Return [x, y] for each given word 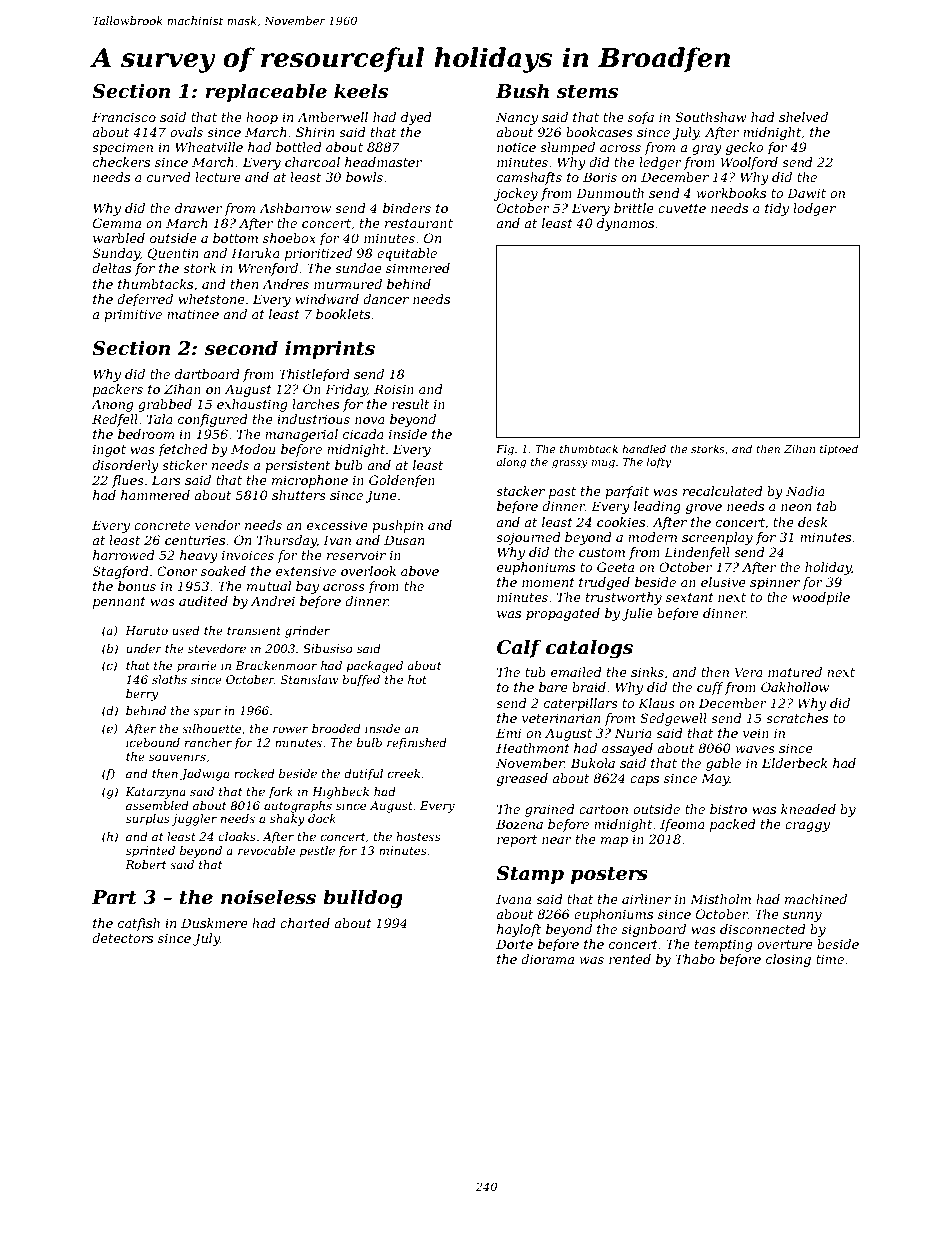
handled [644, 448]
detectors [122, 938]
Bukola [593, 763]
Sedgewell [673, 719]
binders [407, 208]
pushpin [397, 526]
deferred [145, 300]
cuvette [682, 208]
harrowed [124, 555]
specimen [122, 148]
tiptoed [839, 449]
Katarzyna [155, 793]
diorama [547, 959]
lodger [814, 209]
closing [788, 960]
